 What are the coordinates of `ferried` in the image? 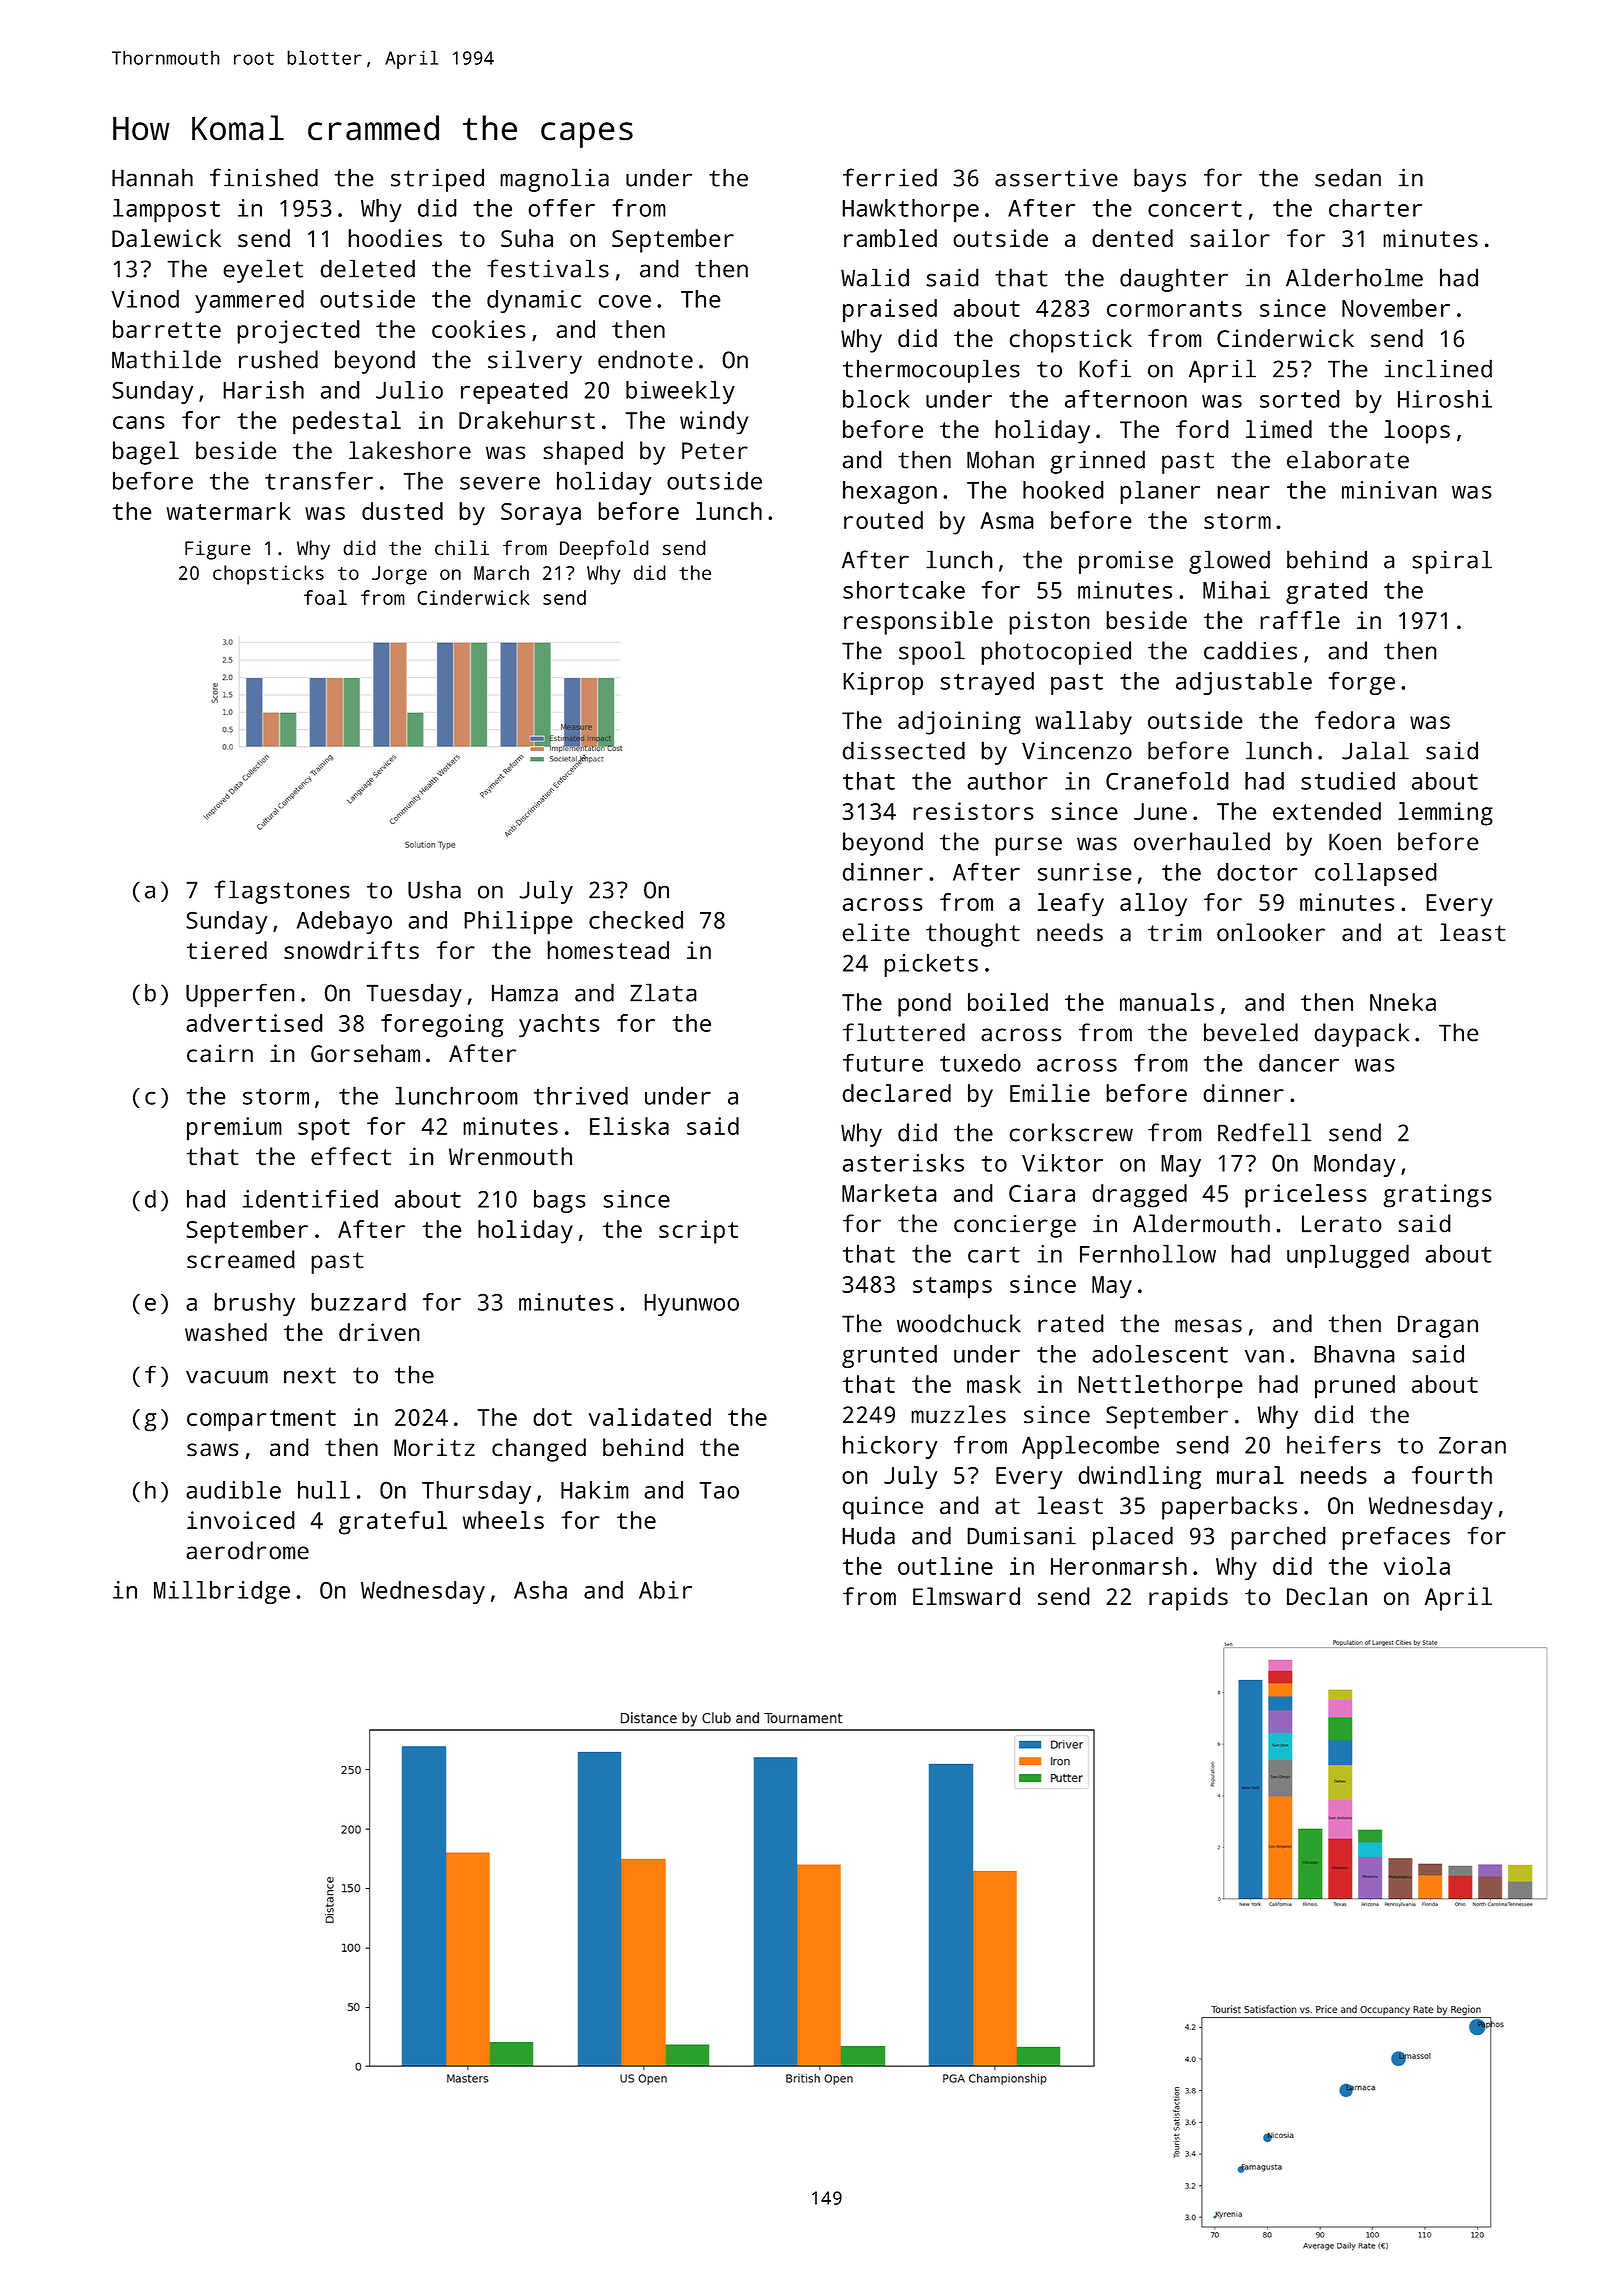 It's located at (890, 177).
